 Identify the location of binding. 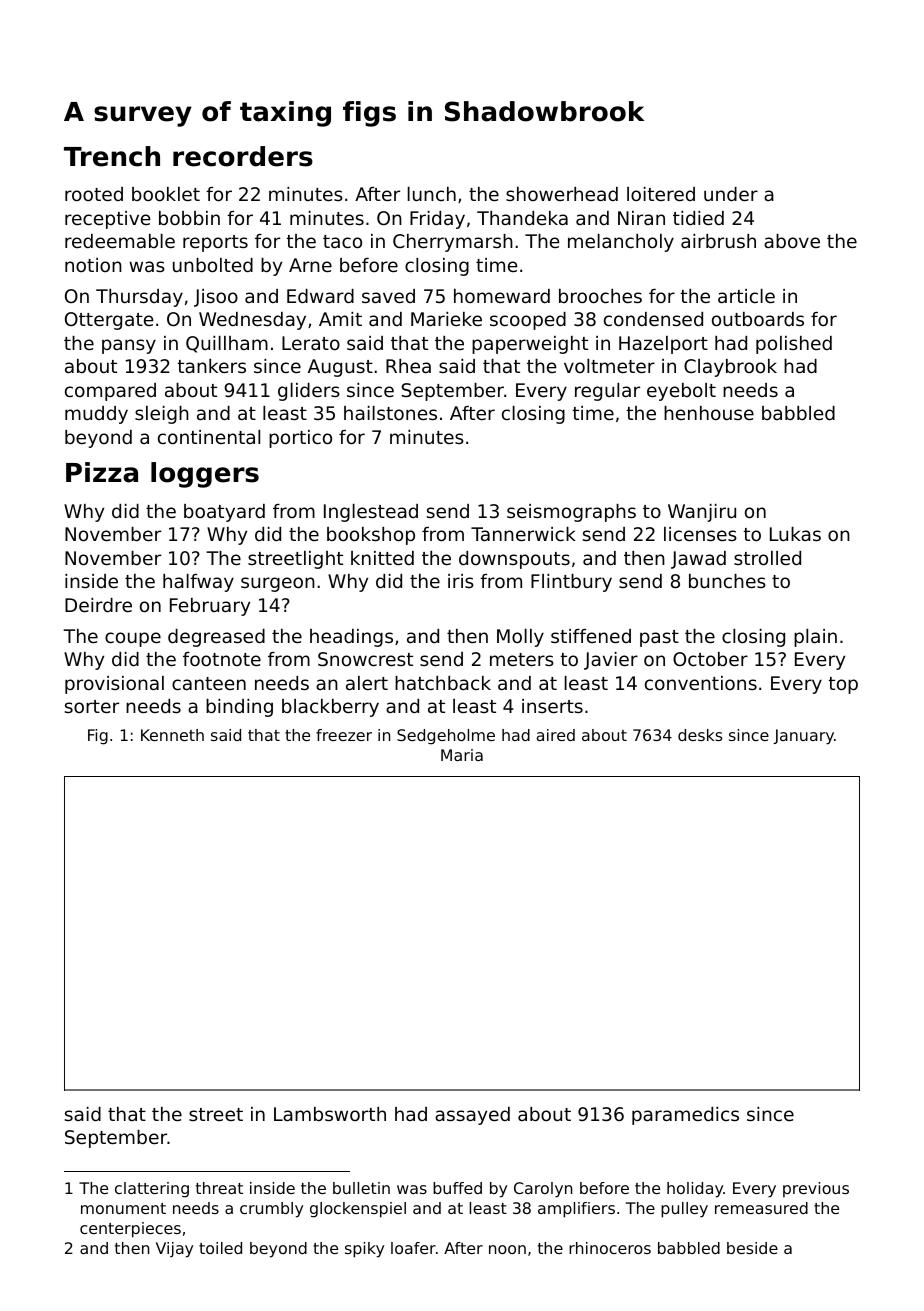
(239, 708).
